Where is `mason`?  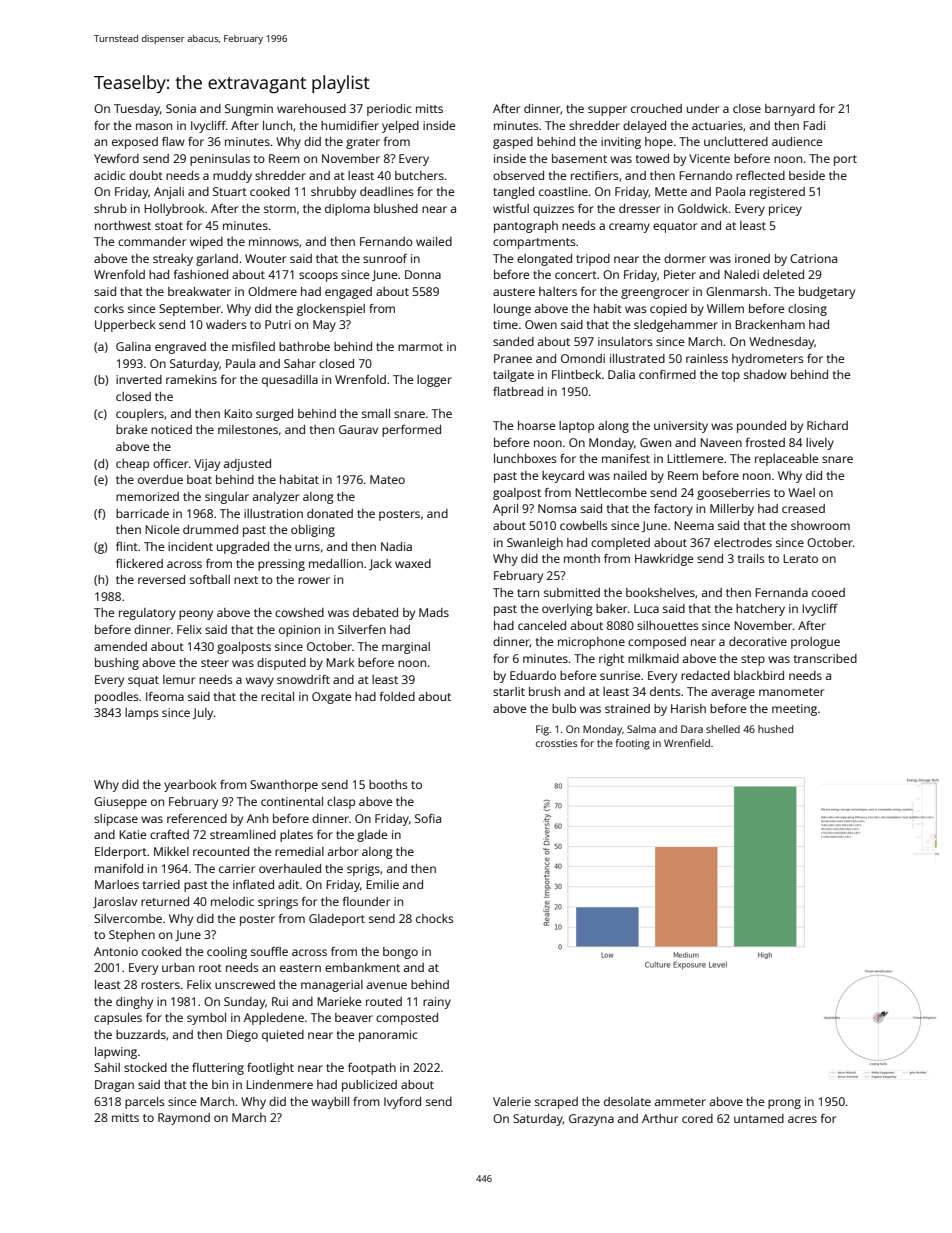 mason is located at coordinates (154, 126).
